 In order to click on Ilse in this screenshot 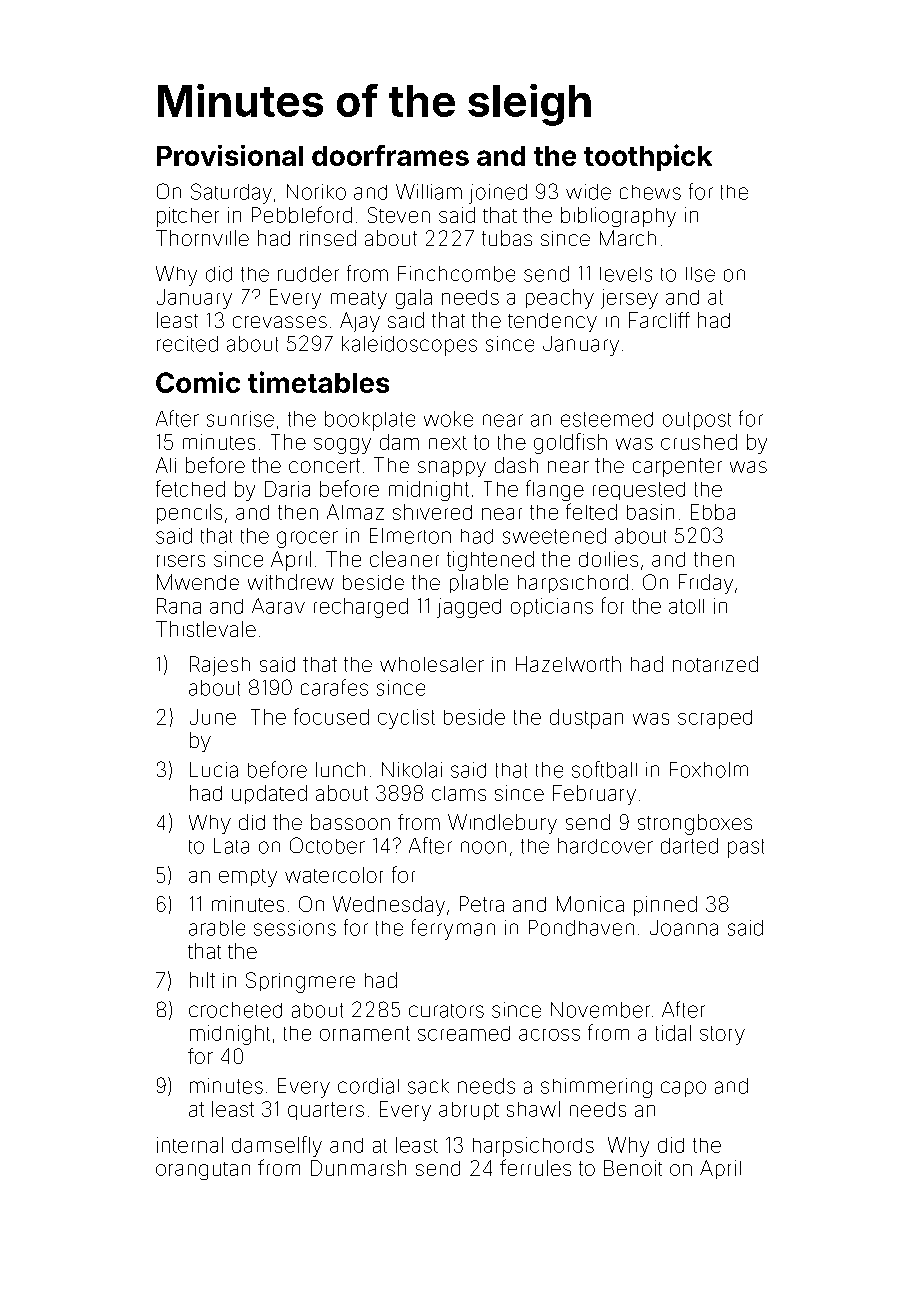, I will do `click(700, 274)`.
